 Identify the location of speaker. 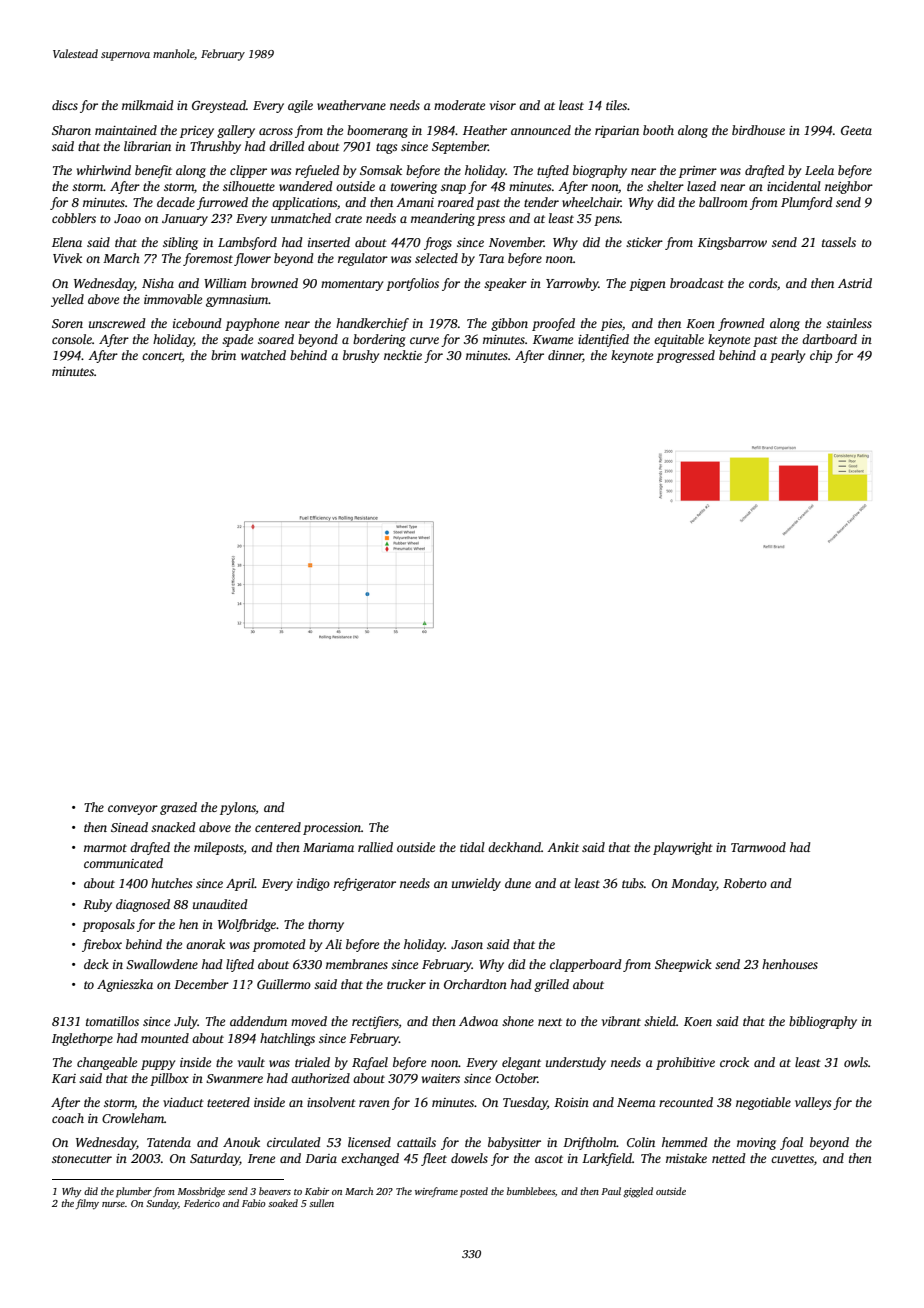
(505, 284).
